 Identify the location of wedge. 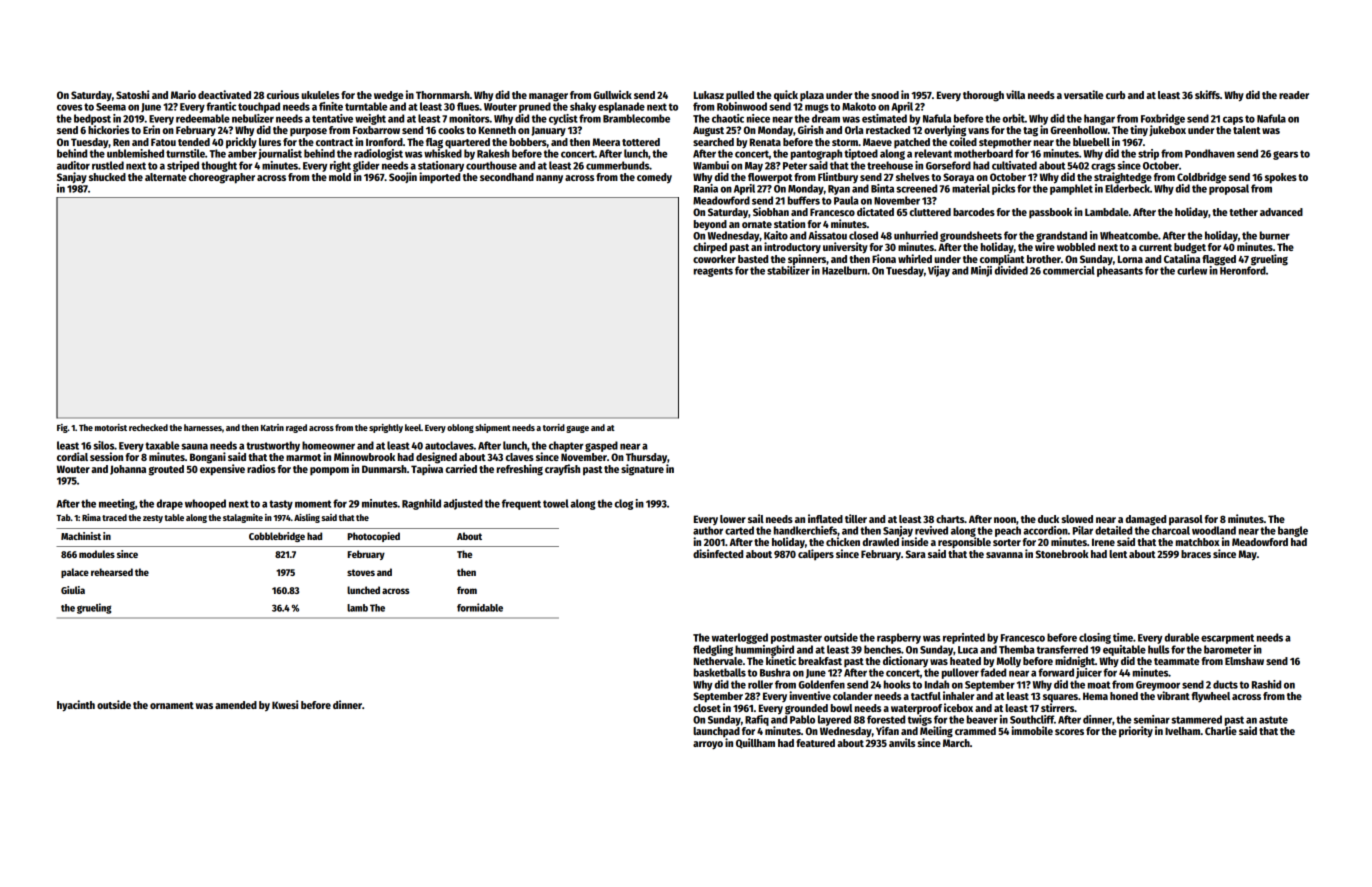
(388, 96).
